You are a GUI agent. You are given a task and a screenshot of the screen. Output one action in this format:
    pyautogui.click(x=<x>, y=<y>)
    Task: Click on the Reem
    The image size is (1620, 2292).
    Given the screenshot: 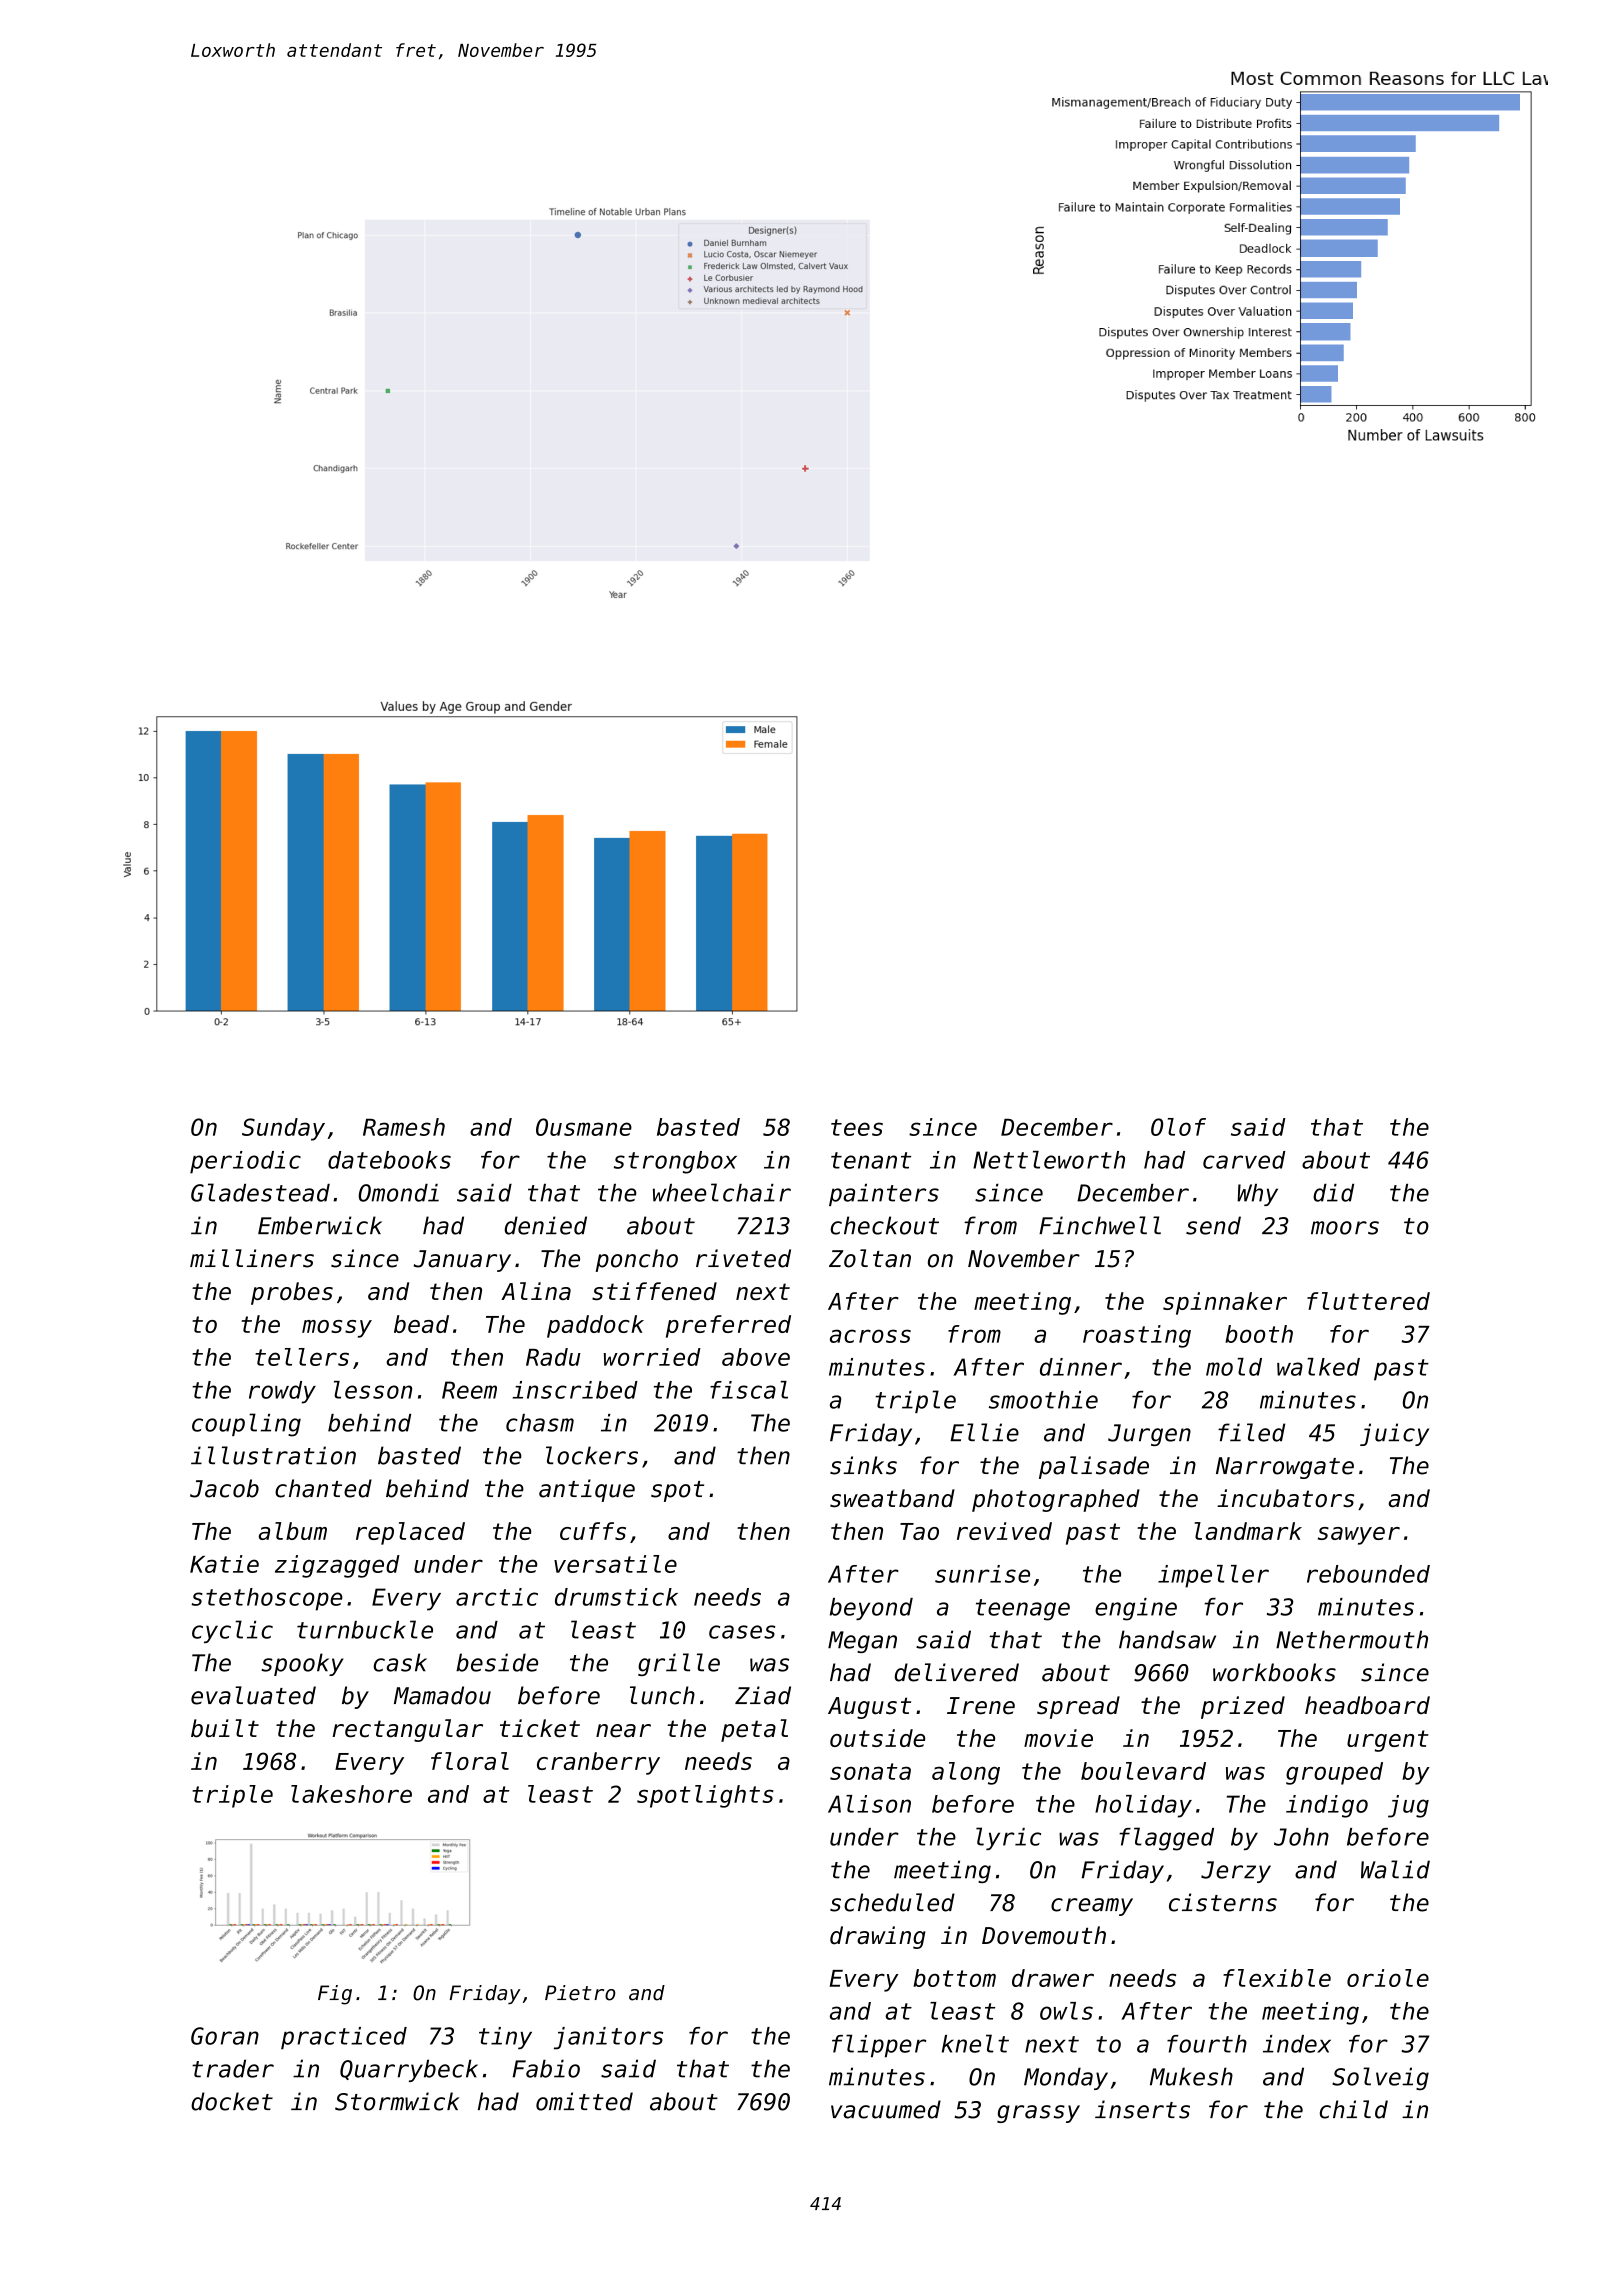 What is the action you would take?
    pyautogui.click(x=469, y=1390)
